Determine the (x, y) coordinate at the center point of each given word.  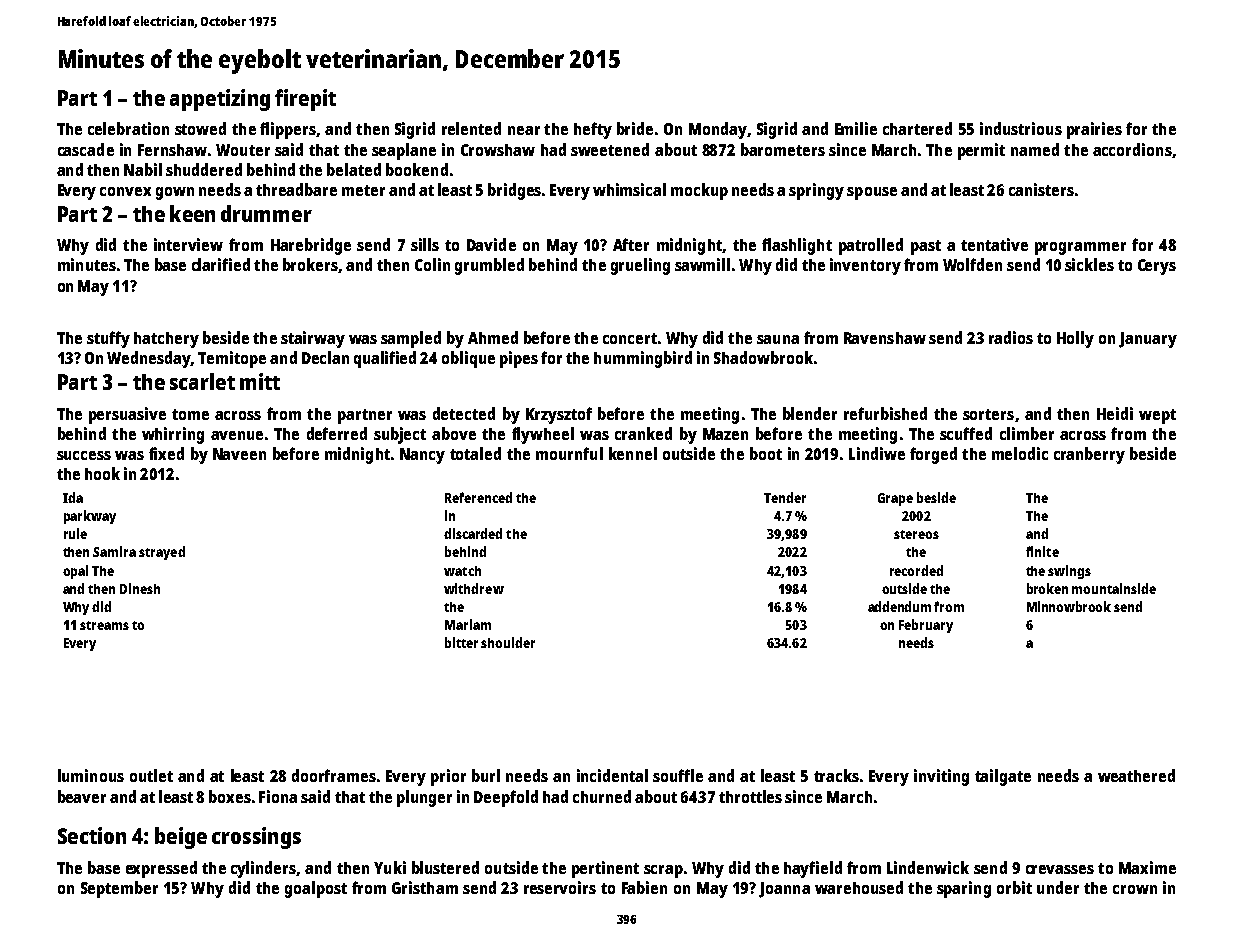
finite (1042, 551)
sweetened (610, 149)
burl (486, 775)
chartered (917, 128)
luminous (91, 775)
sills (425, 244)
